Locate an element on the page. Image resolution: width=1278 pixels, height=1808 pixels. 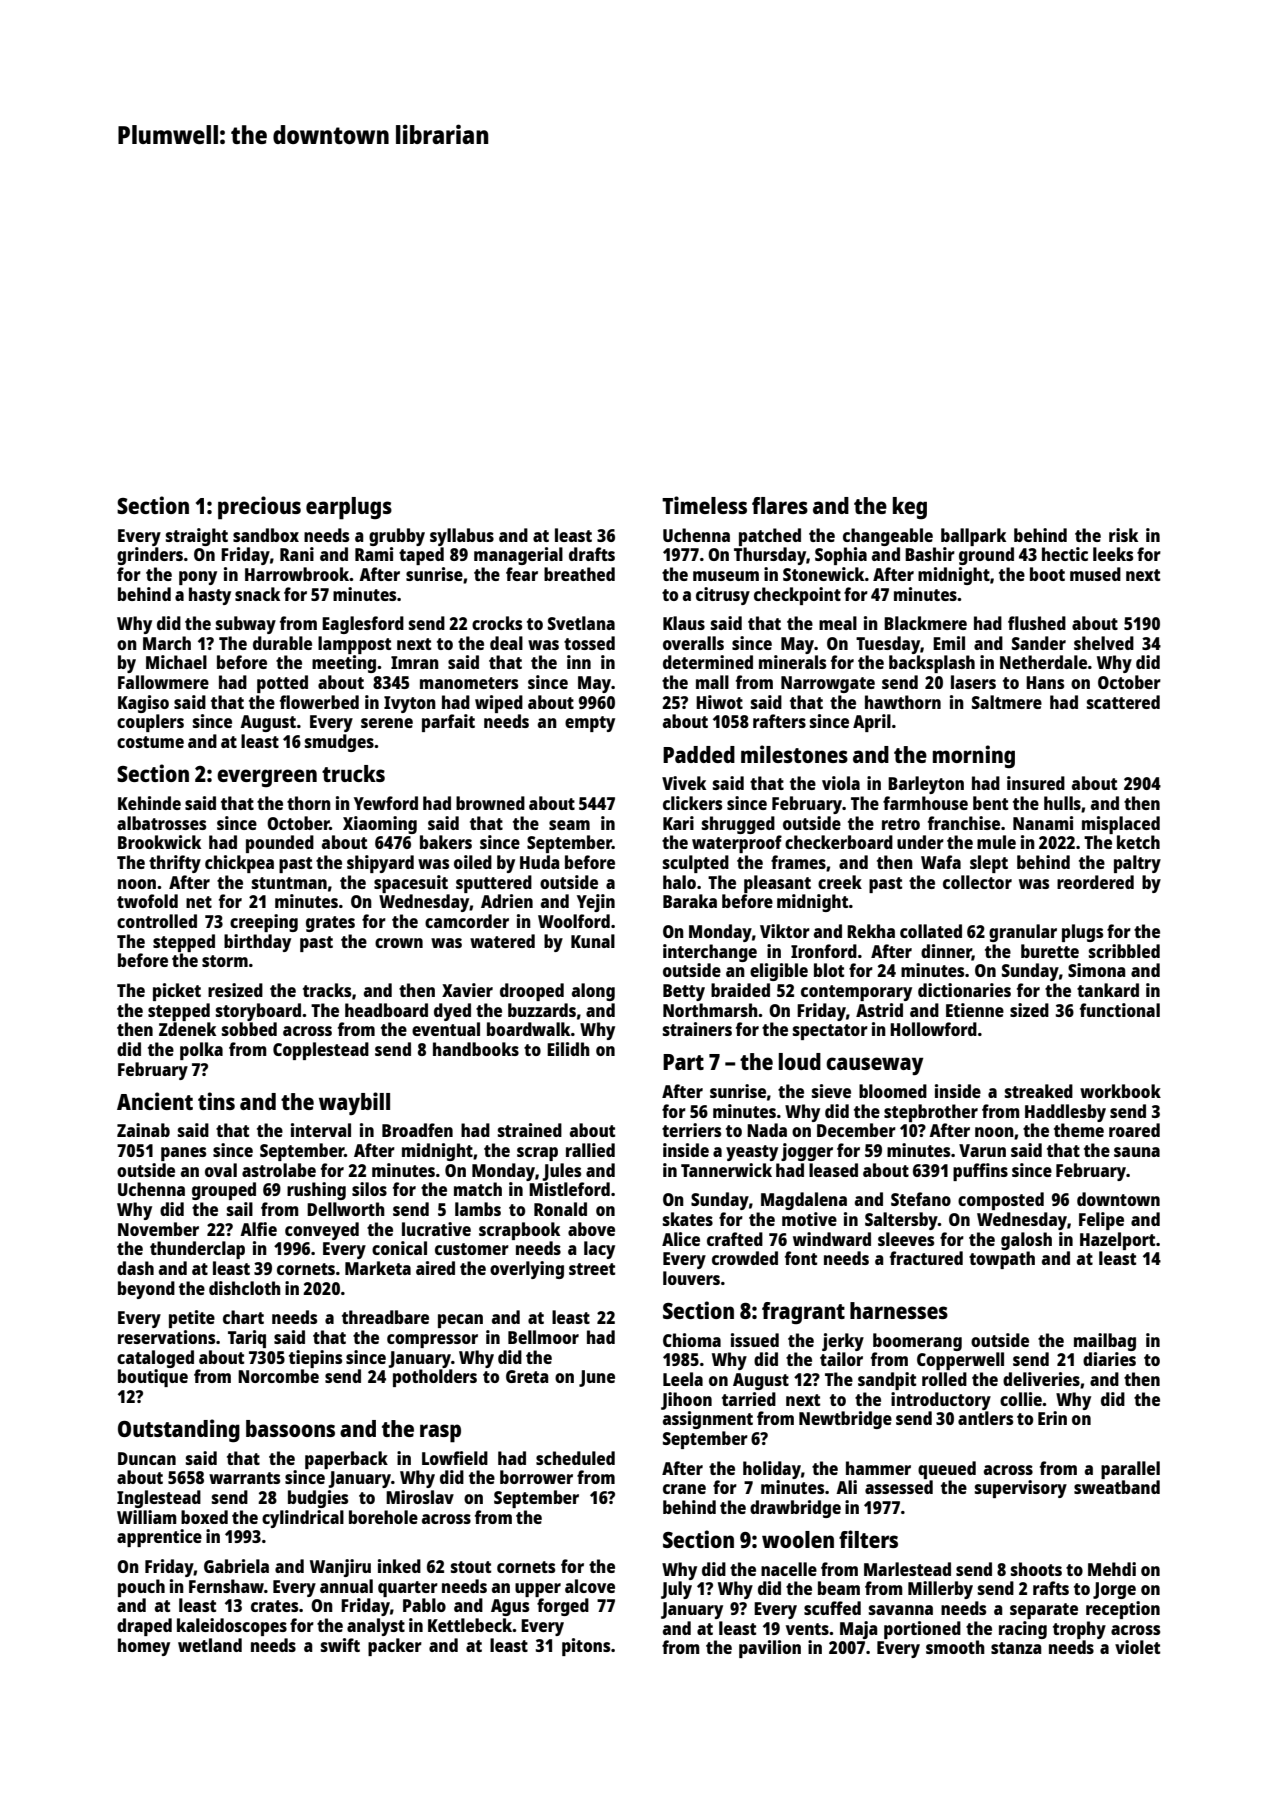
Vivek is located at coordinates (684, 783).
